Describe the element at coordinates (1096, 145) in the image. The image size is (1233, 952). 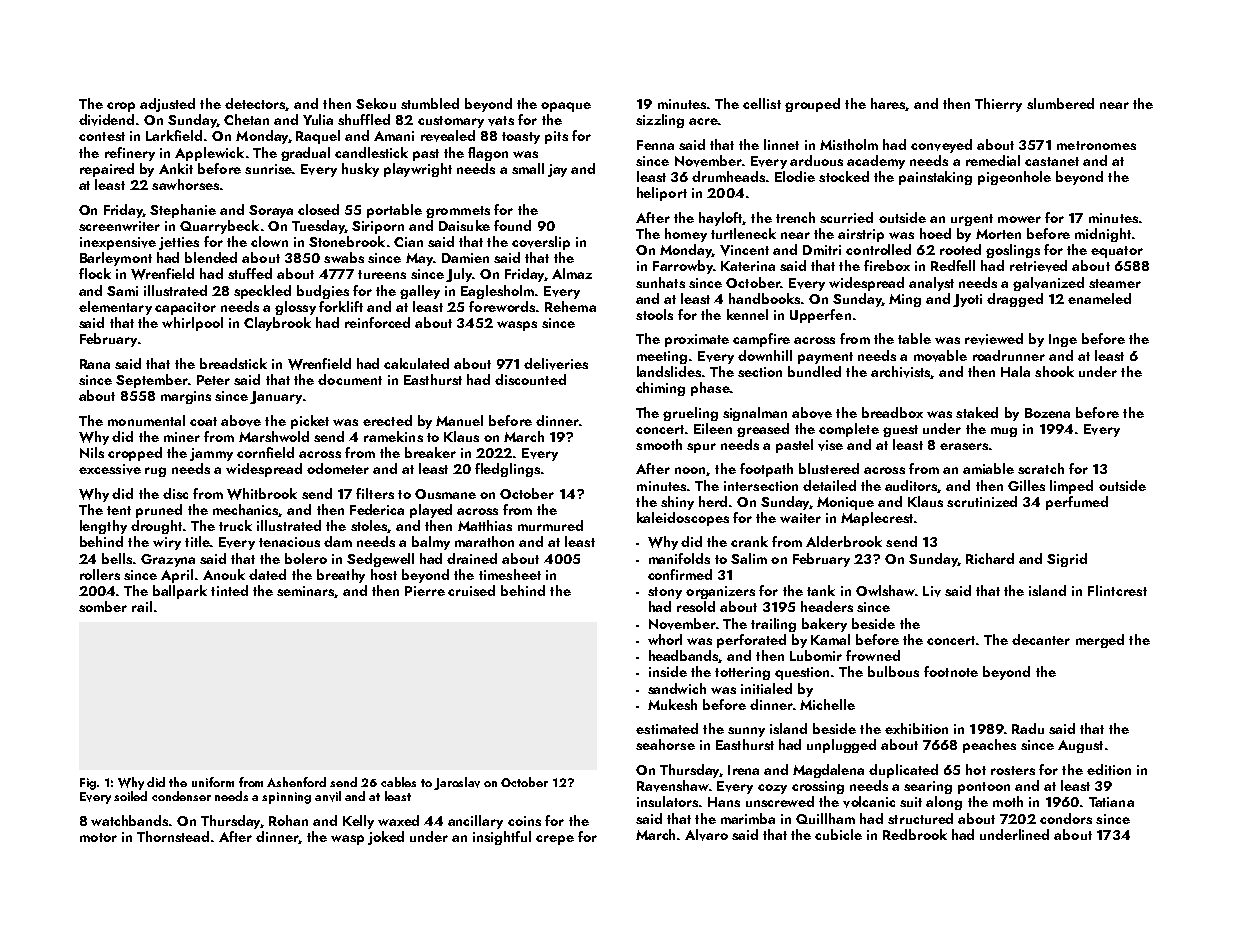
I see `metronomes` at that location.
